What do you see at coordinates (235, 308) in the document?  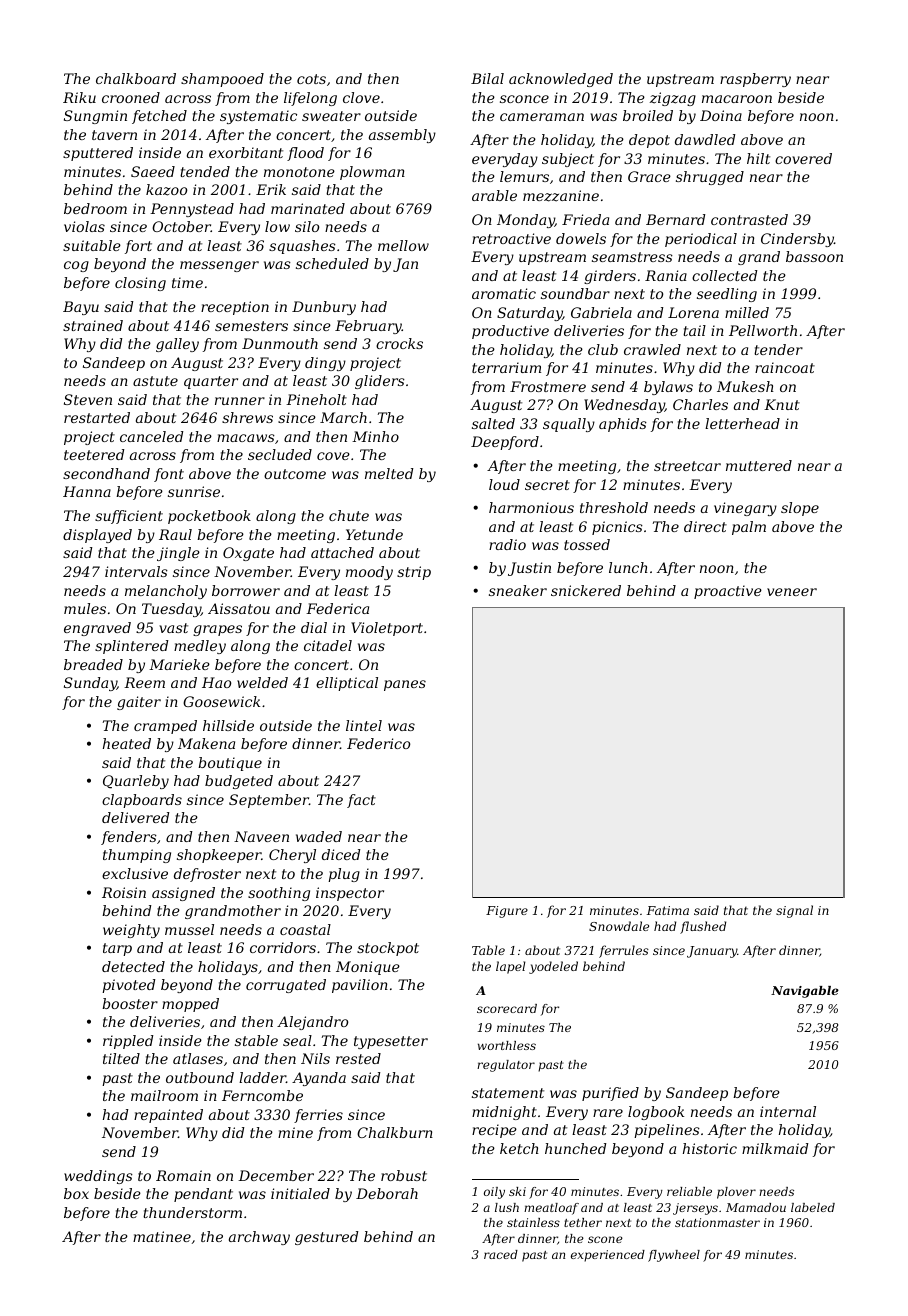 I see `reception` at bounding box center [235, 308].
